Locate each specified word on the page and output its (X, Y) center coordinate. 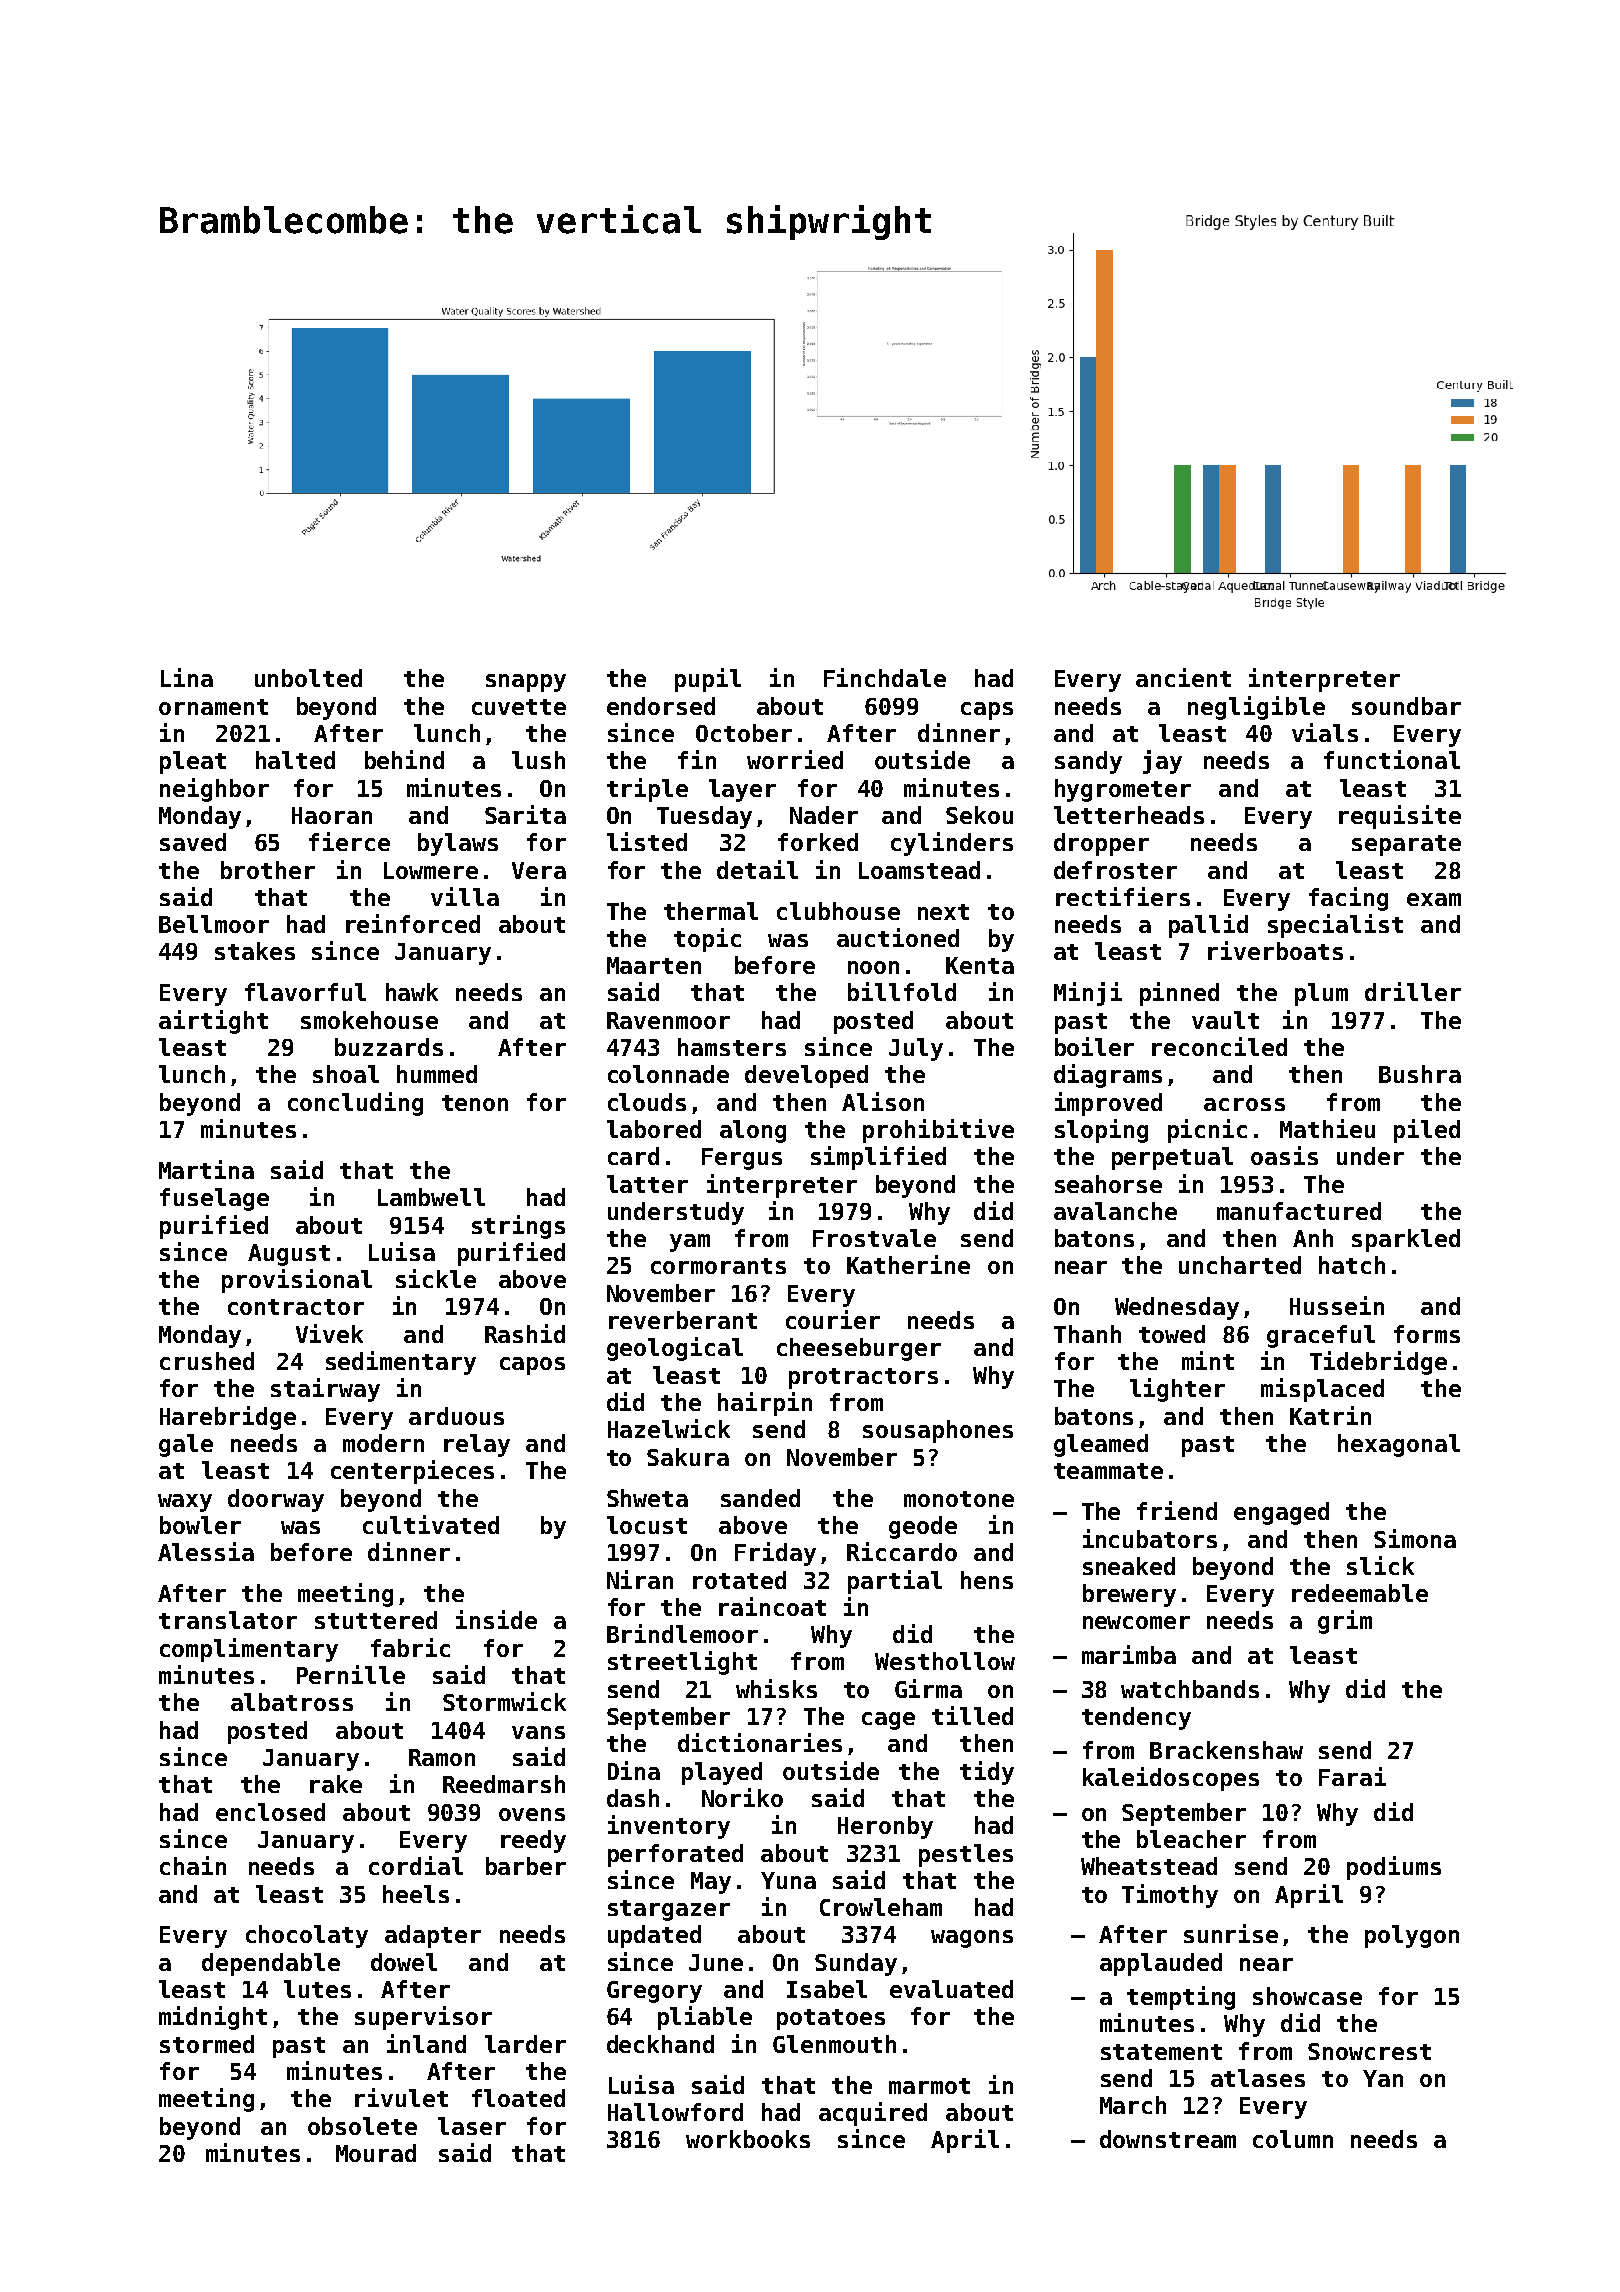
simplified (878, 1158)
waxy (185, 1503)
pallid (1208, 926)
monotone (959, 1499)
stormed (207, 2044)
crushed (207, 1361)
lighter (1177, 1390)
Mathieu (1327, 1128)
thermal (711, 911)
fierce (349, 841)
